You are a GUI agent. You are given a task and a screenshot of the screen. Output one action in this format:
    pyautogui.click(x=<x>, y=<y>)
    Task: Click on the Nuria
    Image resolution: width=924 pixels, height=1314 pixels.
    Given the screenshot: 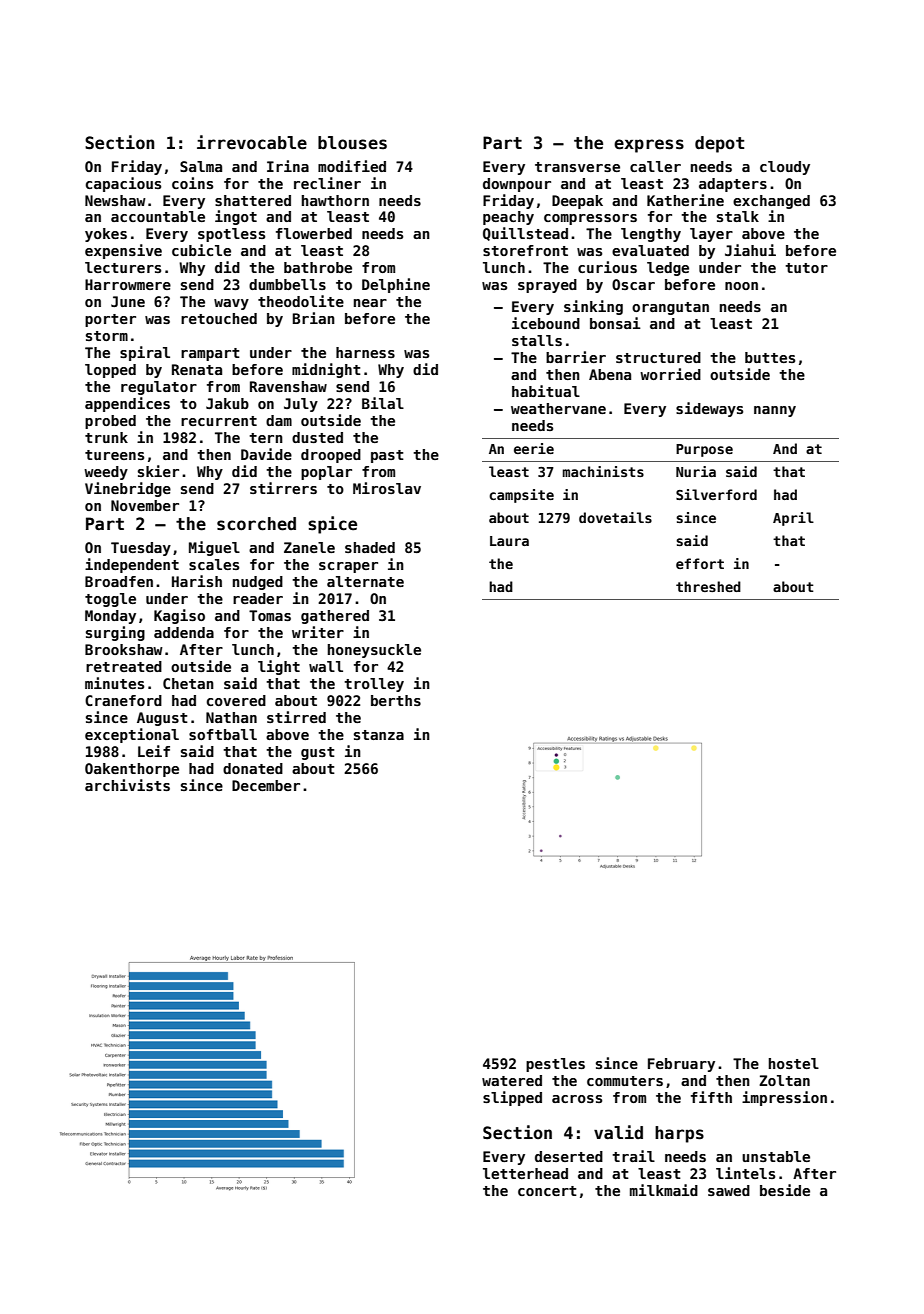 What is the action you would take?
    pyautogui.click(x=696, y=471)
